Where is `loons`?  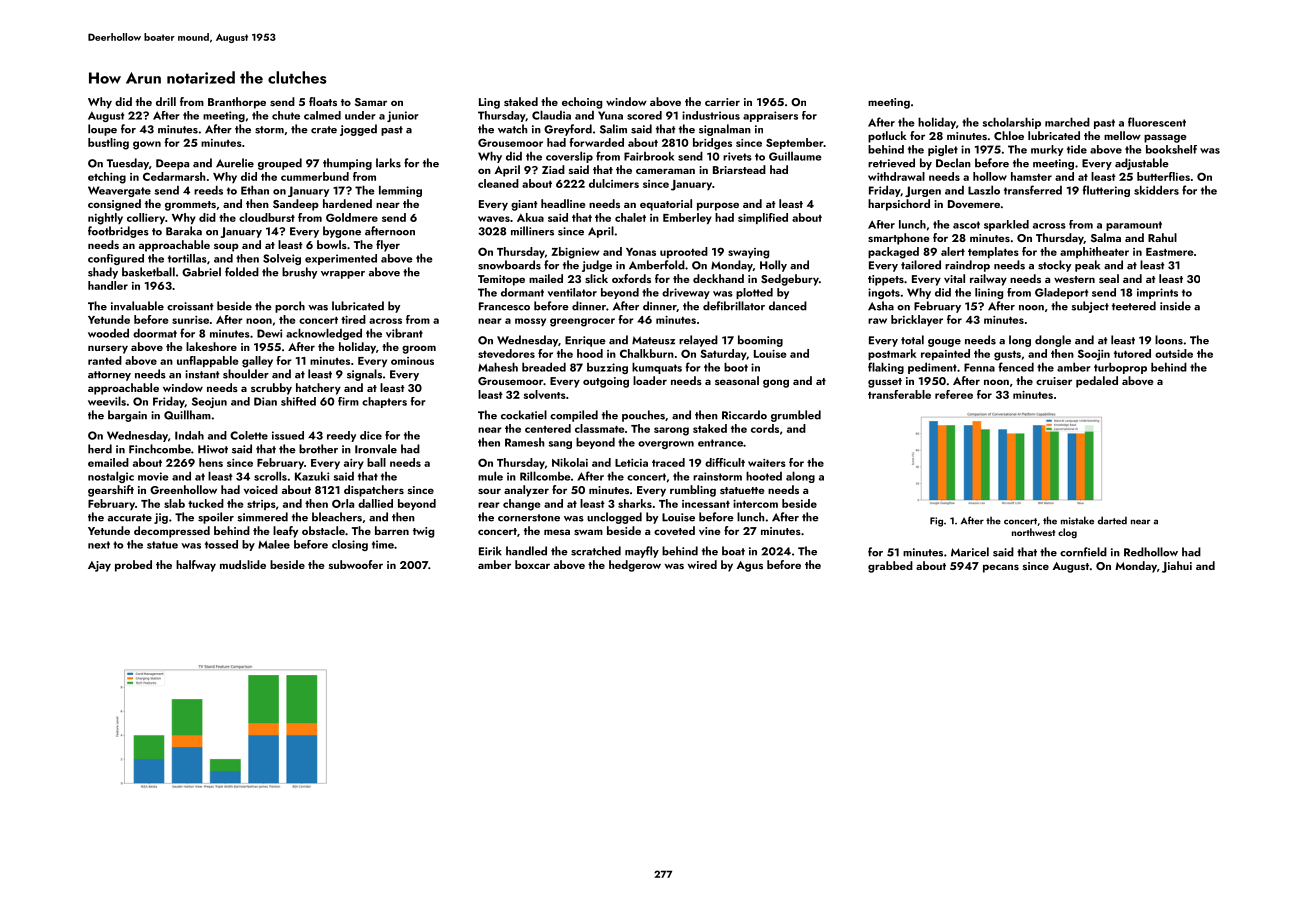 loons is located at coordinates (1169, 340).
